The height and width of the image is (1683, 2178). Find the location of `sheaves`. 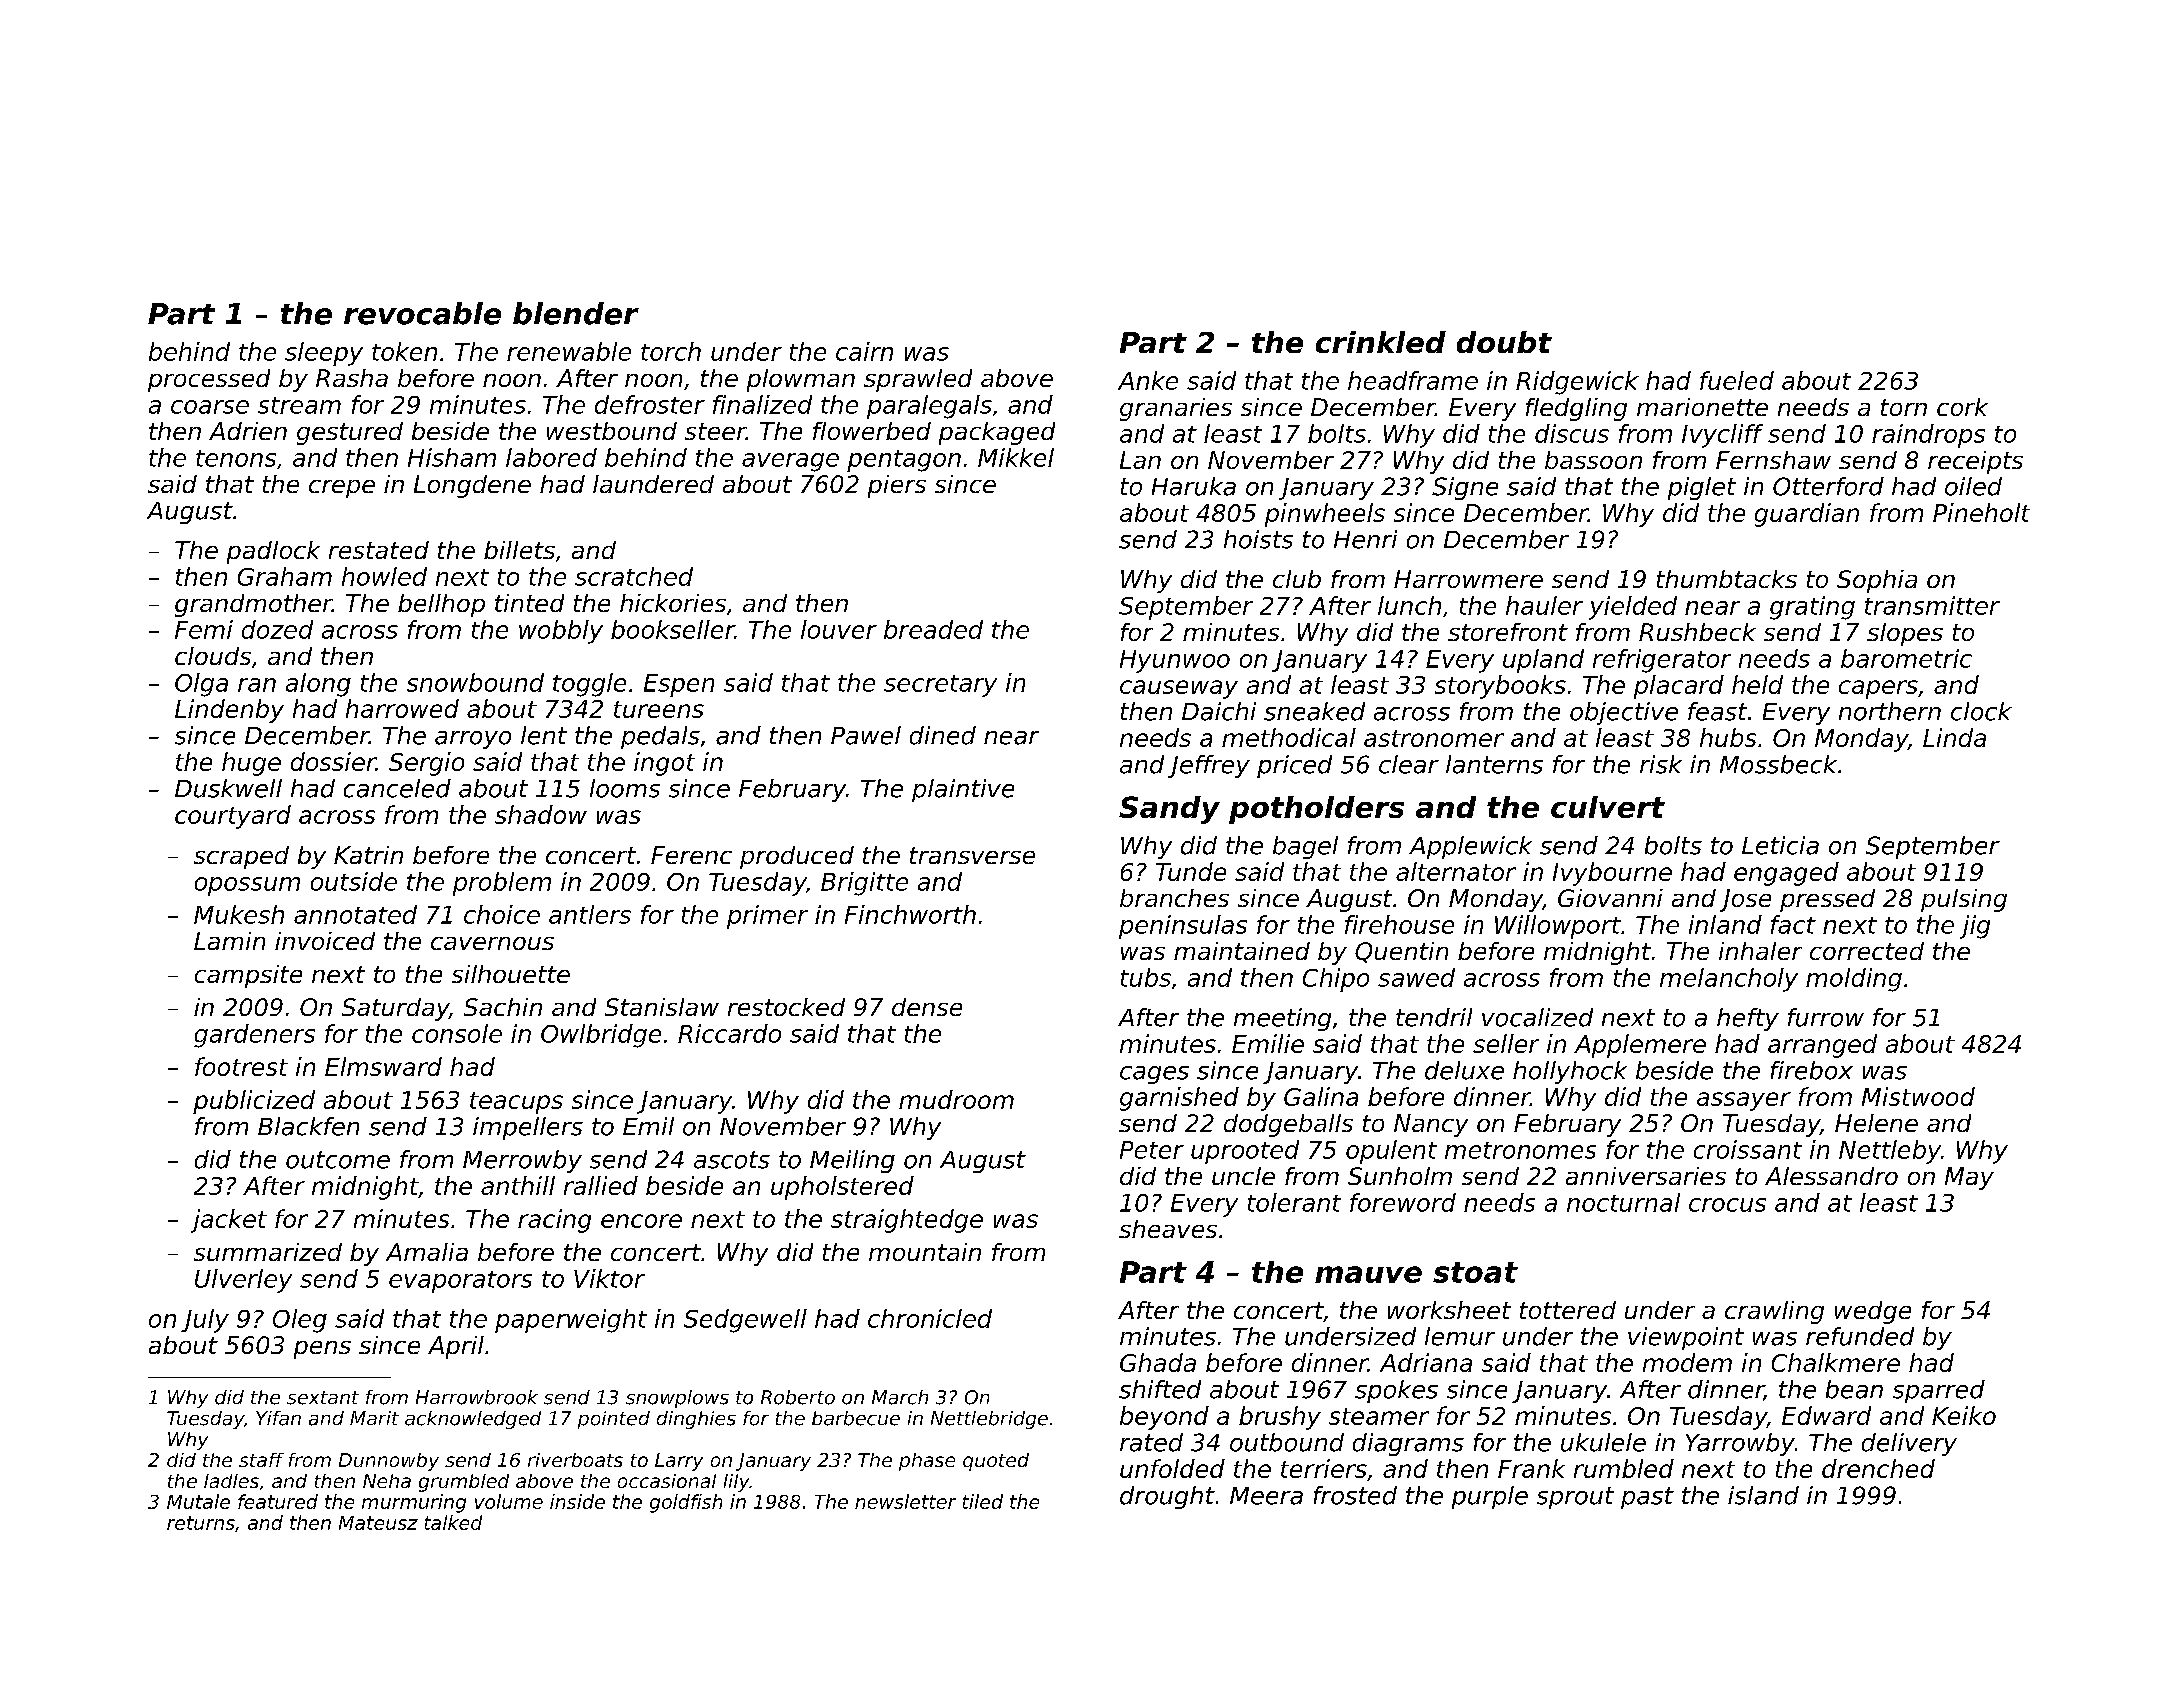

sheaves is located at coordinates (1168, 1229).
